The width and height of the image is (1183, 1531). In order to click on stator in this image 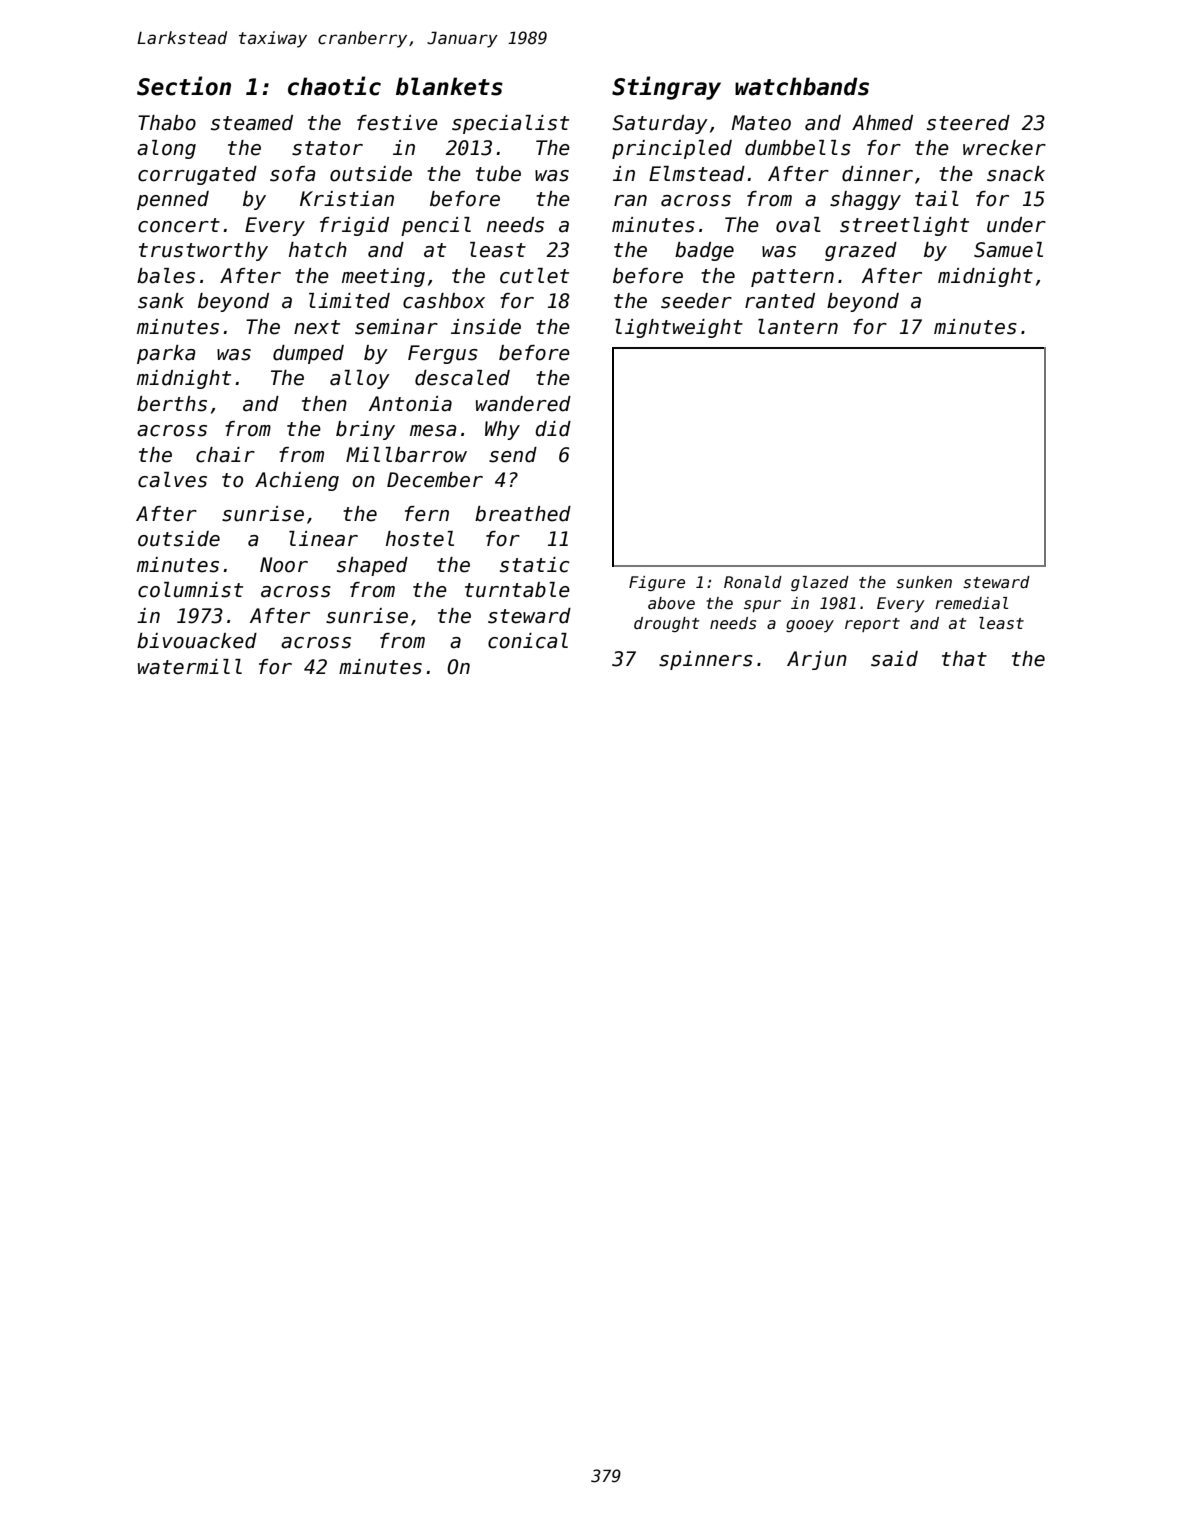, I will do `click(327, 148)`.
